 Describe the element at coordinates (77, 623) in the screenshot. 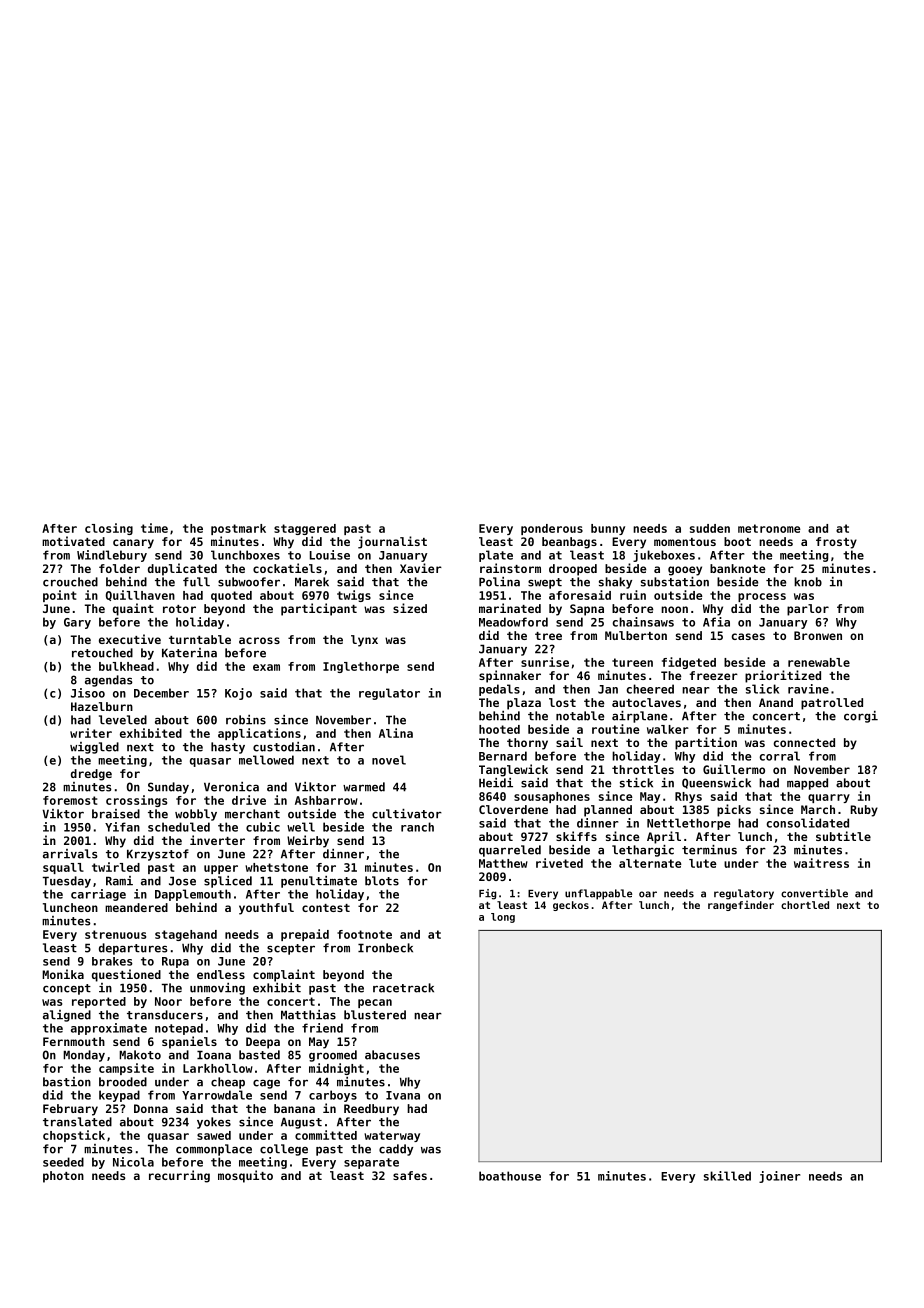

I see `Gary` at that location.
